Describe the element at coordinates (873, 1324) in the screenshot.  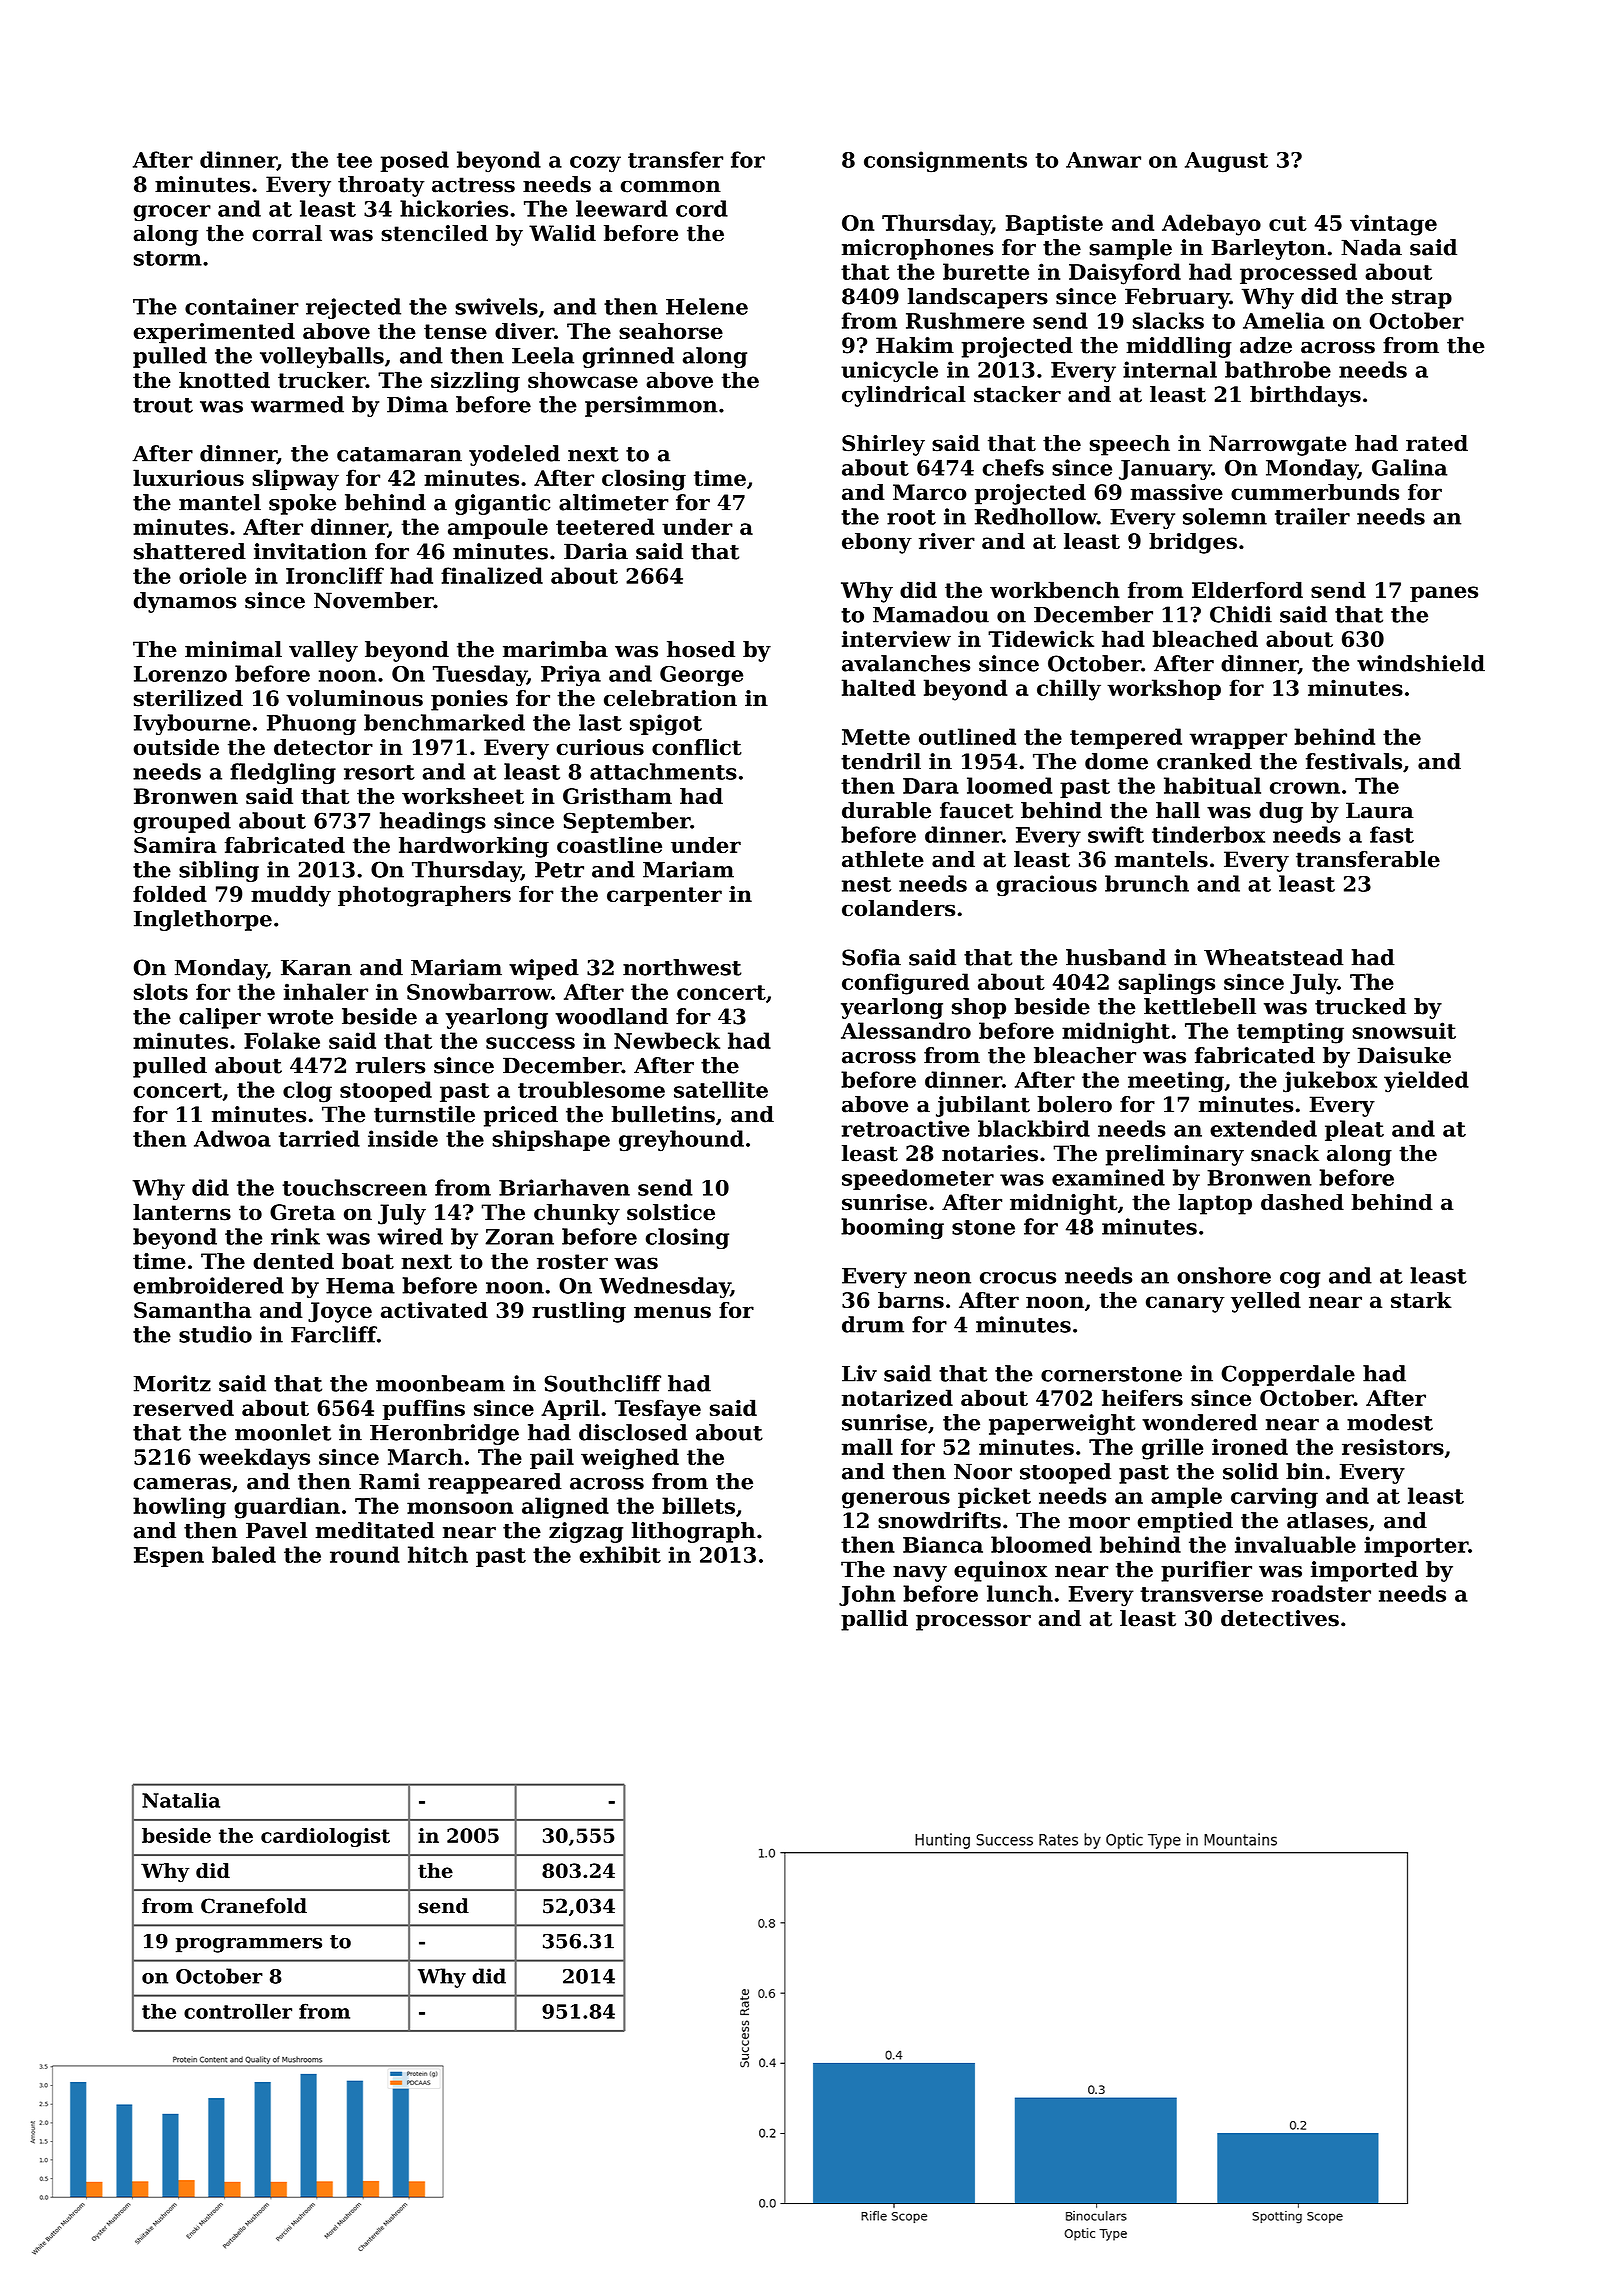
I see `drum` at that location.
